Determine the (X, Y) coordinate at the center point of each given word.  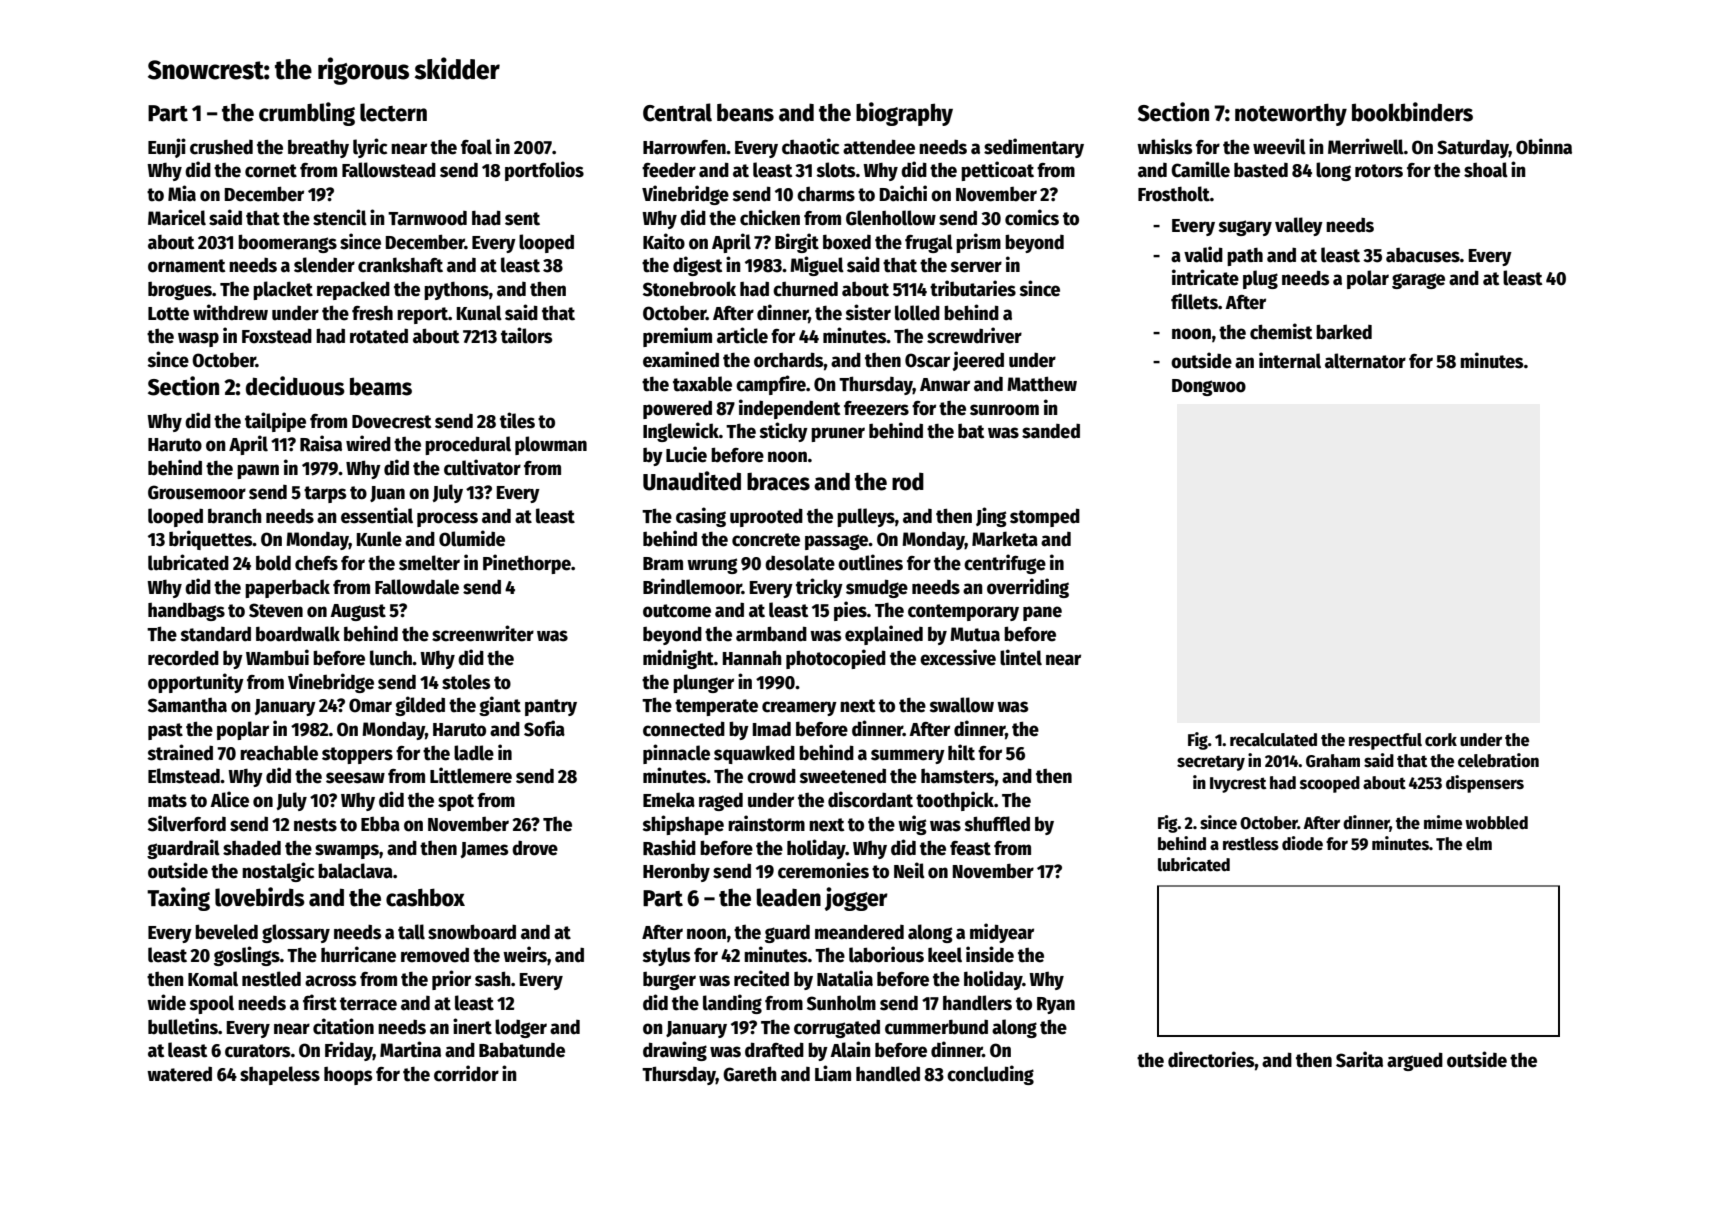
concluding (990, 1075)
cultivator (482, 467)
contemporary (963, 612)
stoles (466, 682)
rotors (1379, 171)
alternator (1365, 361)
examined (681, 359)
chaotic (810, 146)
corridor (466, 1073)
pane (1042, 613)
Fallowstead (389, 170)
